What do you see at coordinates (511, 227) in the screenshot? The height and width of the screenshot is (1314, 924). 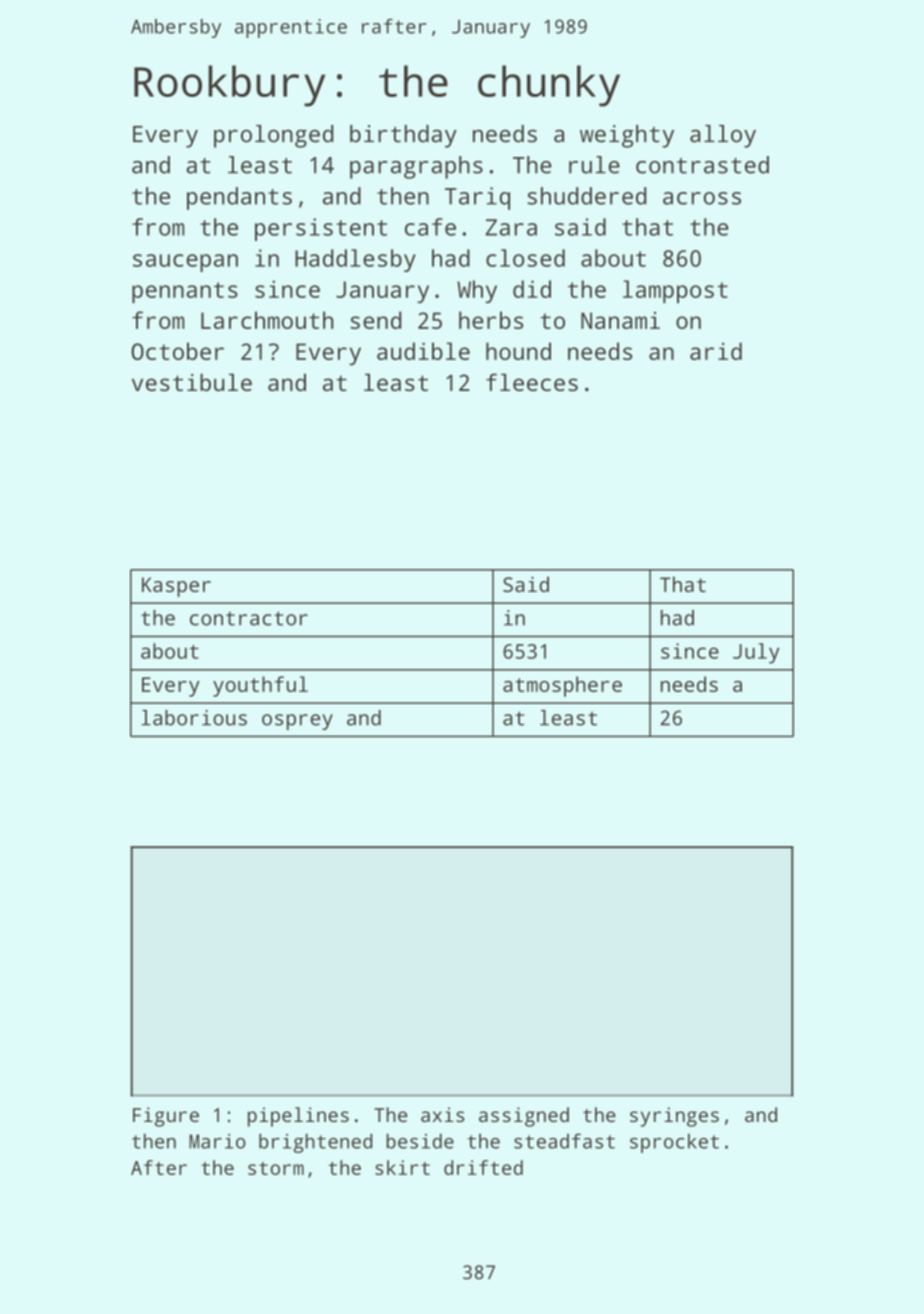 I see `Zara` at bounding box center [511, 227].
